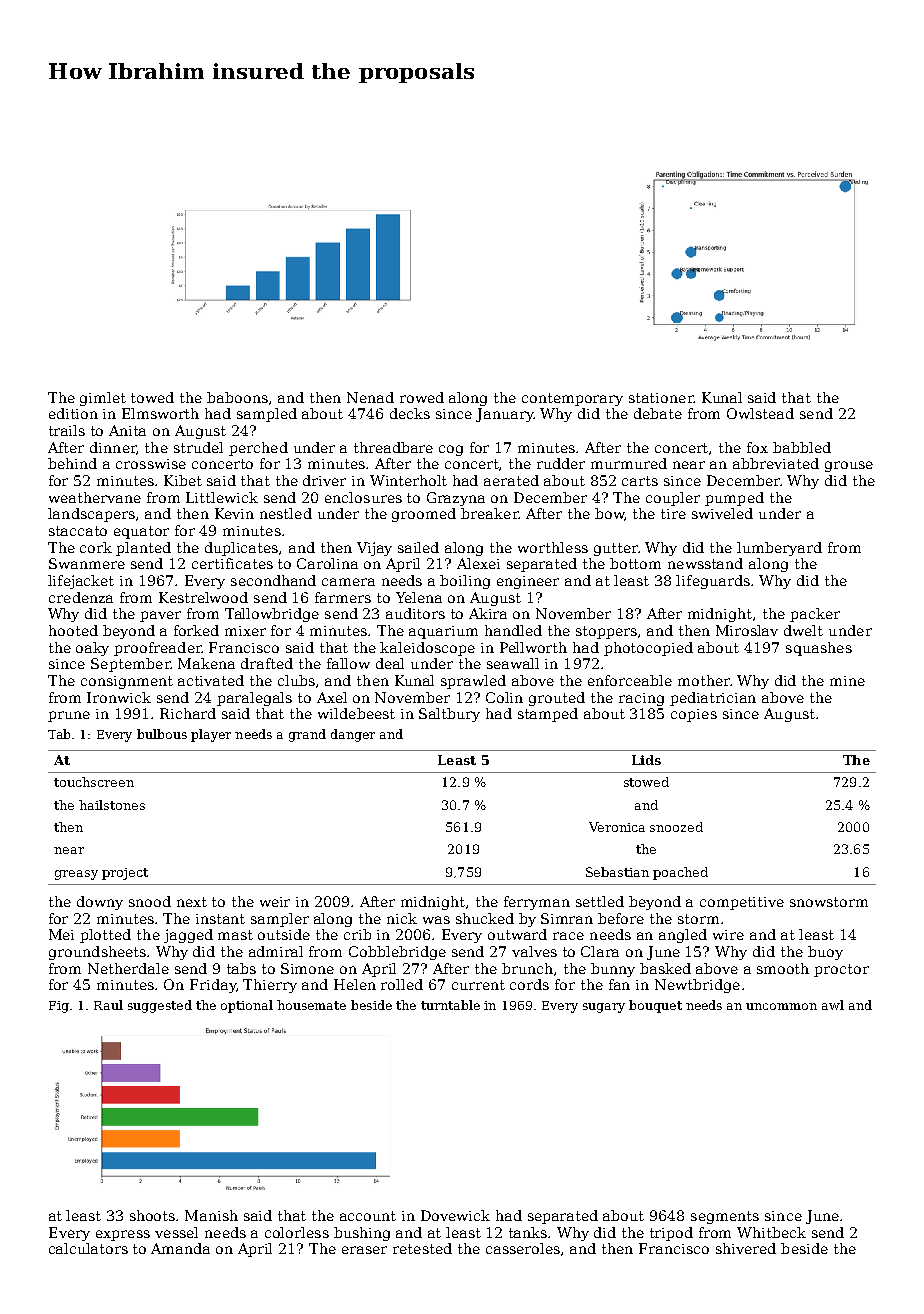 This page has width=924, height=1314. What do you see at coordinates (424, 515) in the page?
I see `groomed` at bounding box center [424, 515].
